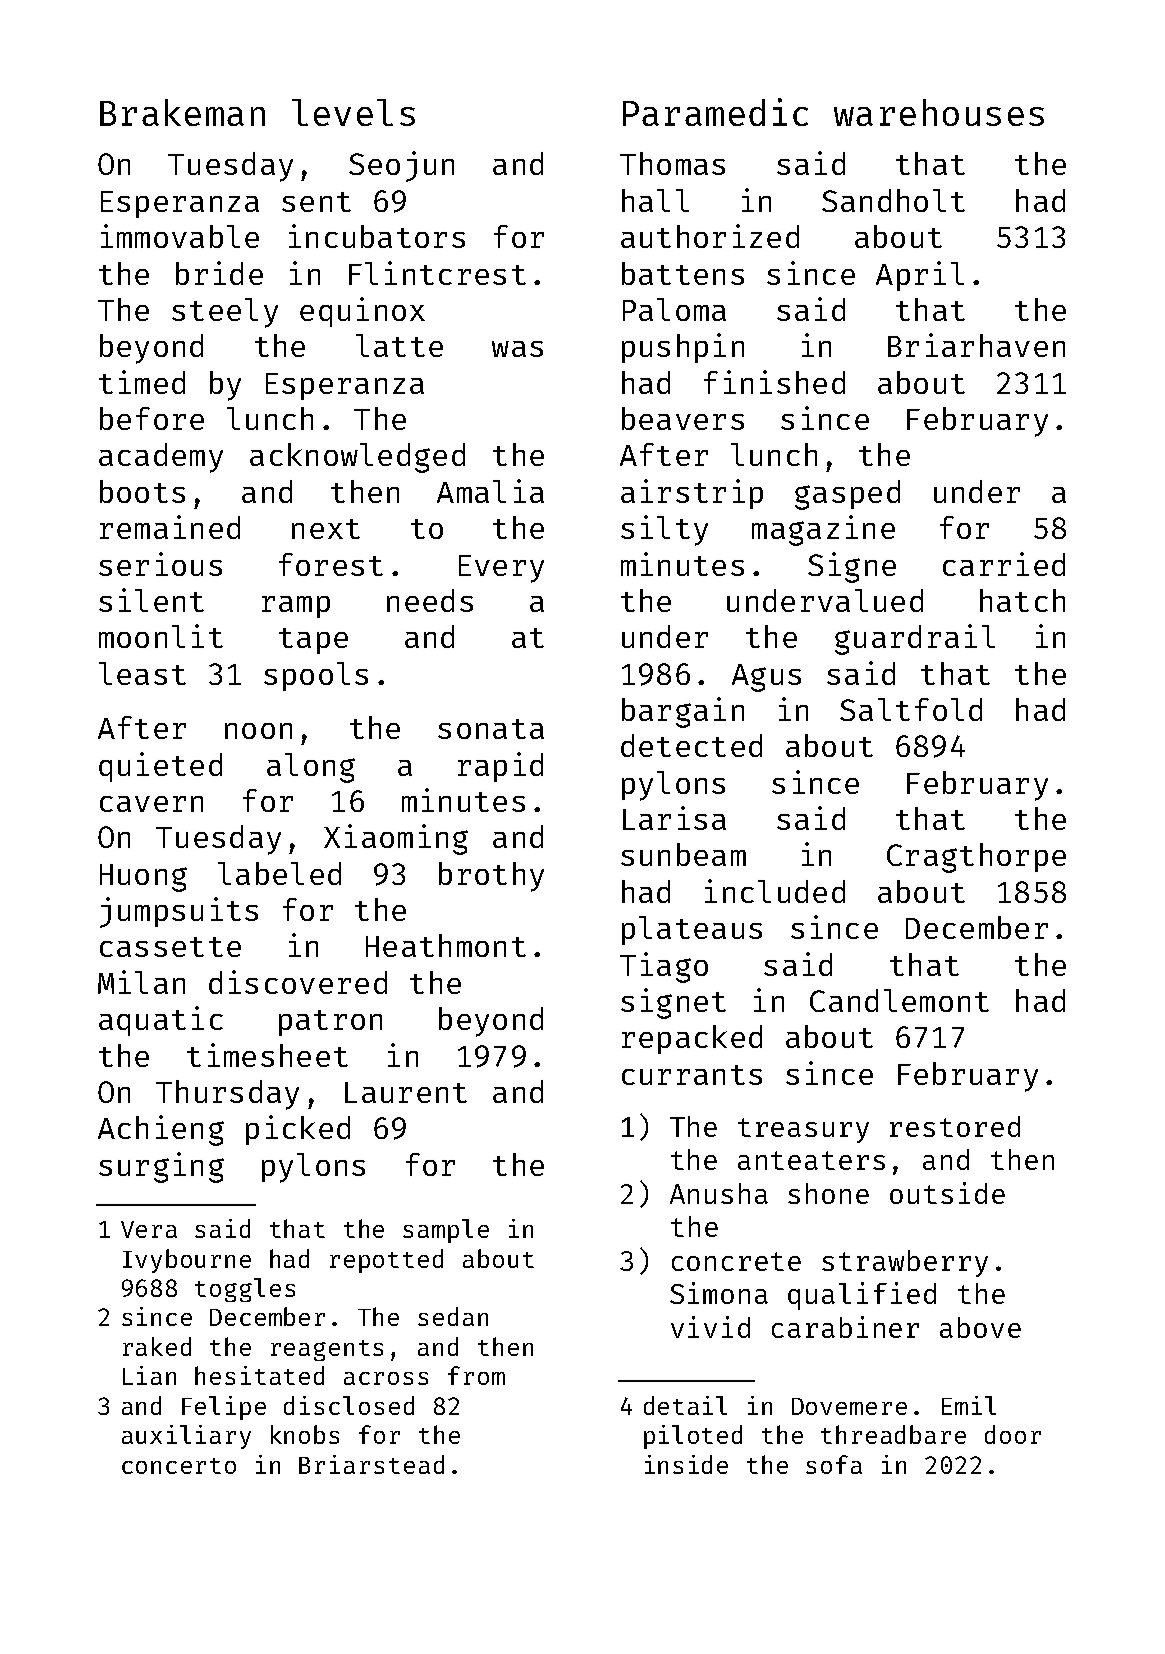  Describe the element at coordinates (1004, 564) in the screenshot. I see `carried` at that location.
